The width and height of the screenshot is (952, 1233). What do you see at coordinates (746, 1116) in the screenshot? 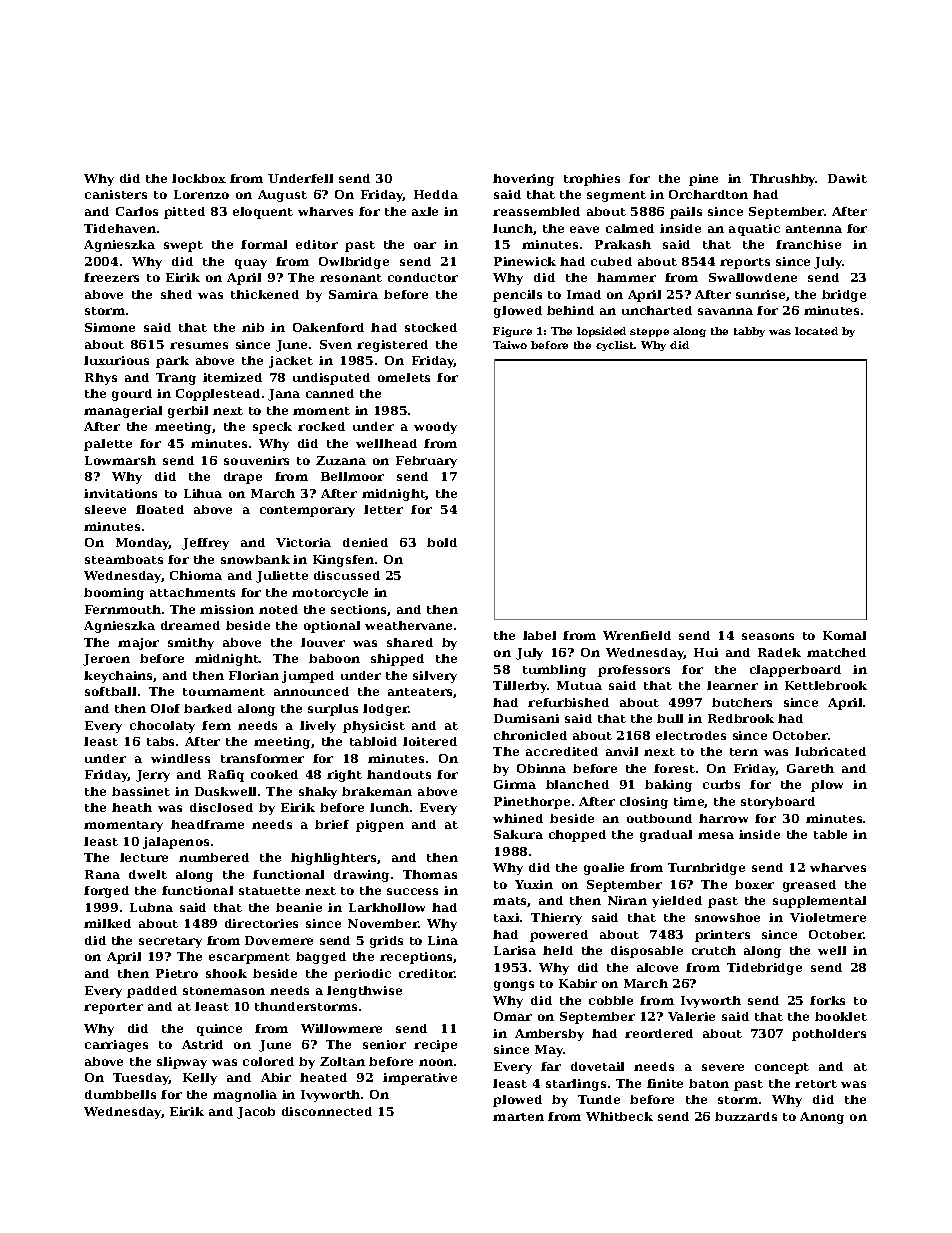
I see `buzzards` at bounding box center [746, 1116].
